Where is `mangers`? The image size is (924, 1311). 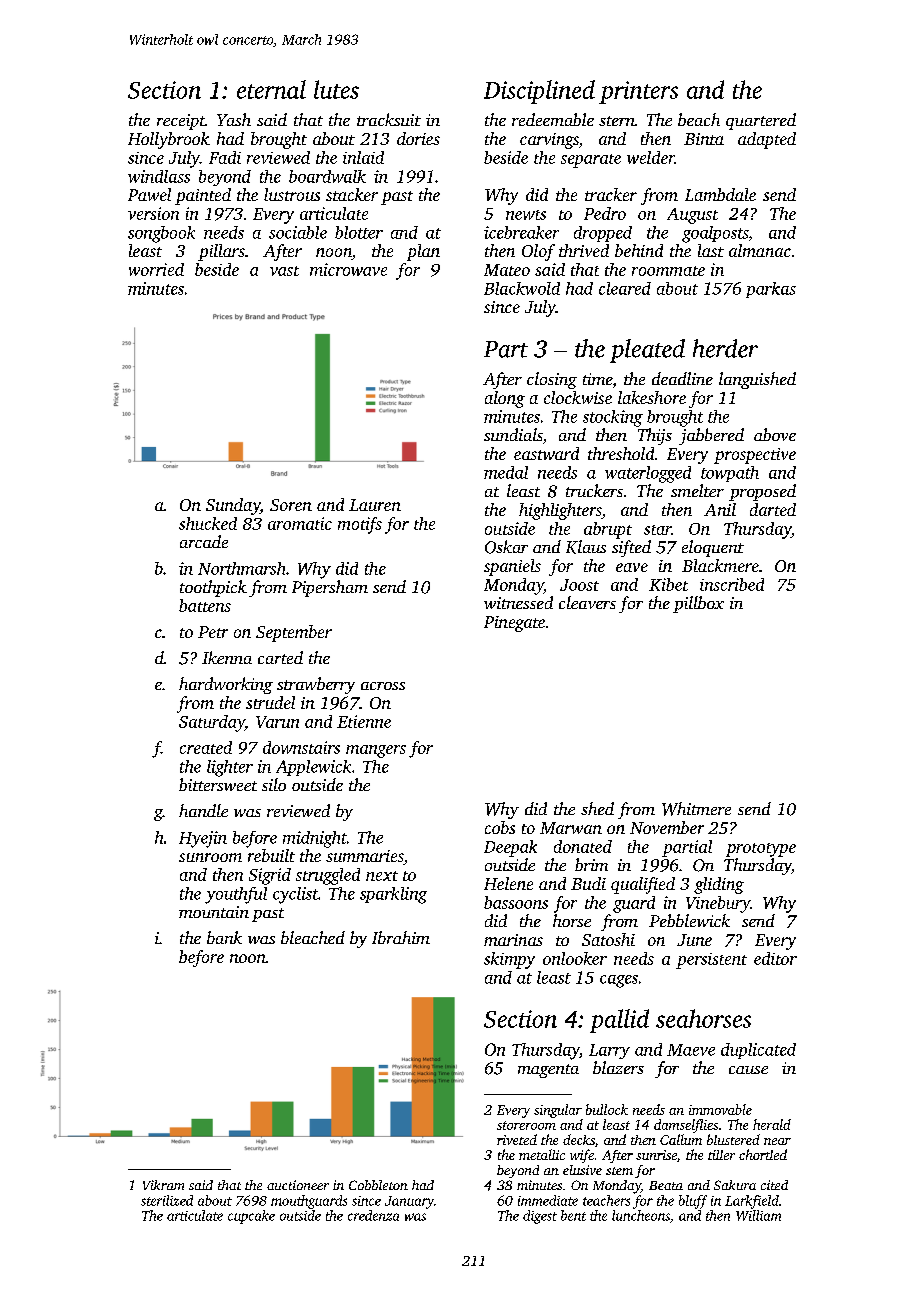
mangers is located at coordinates (376, 751).
